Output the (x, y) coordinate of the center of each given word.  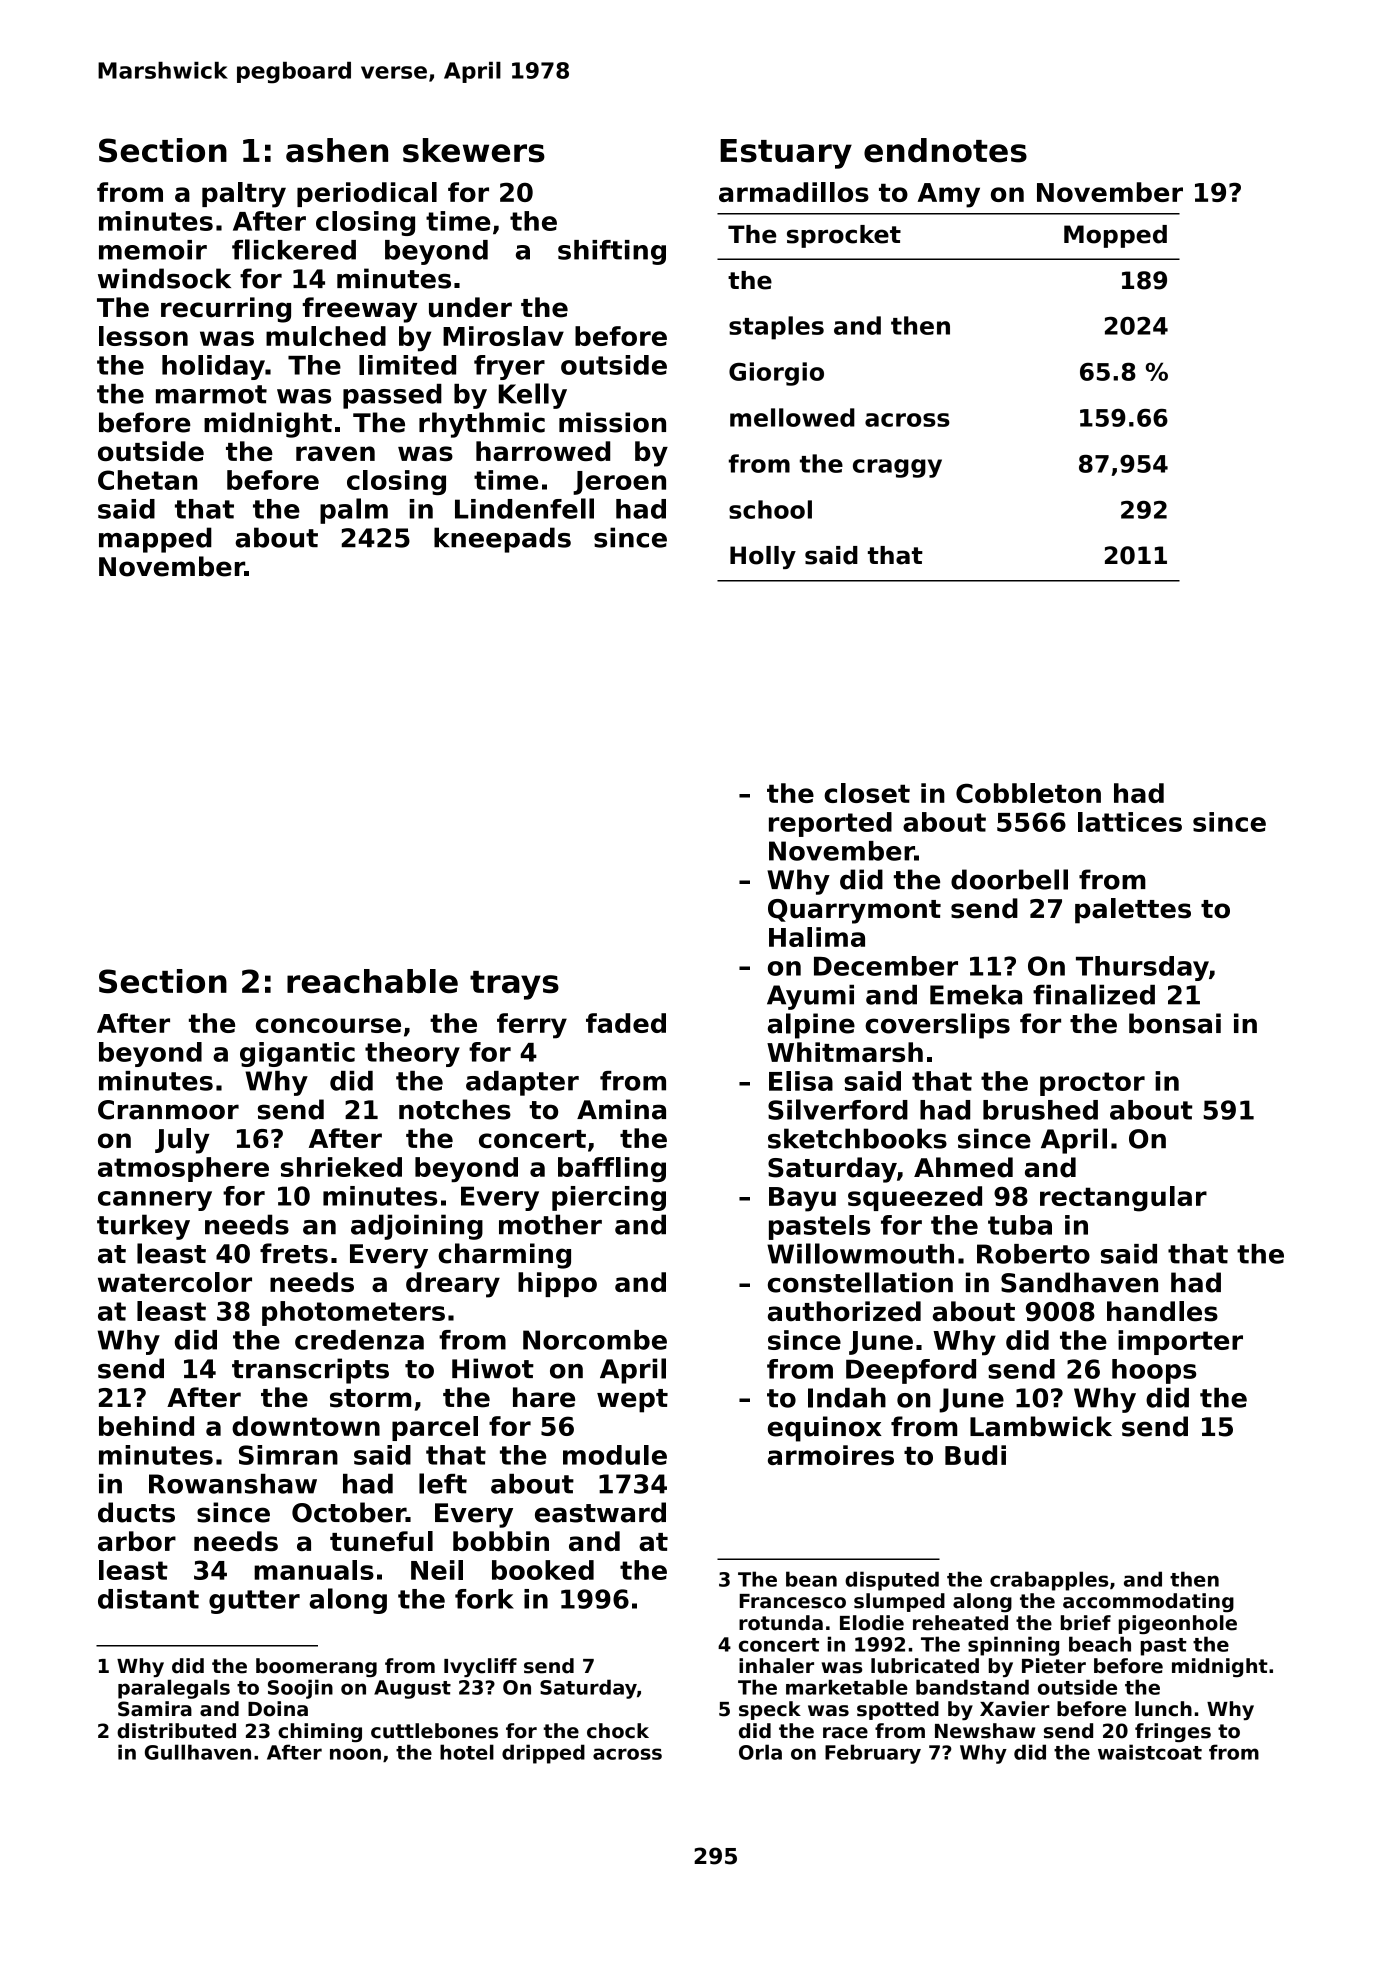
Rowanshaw (233, 1484)
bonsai (1175, 1023)
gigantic (297, 1054)
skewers (474, 150)
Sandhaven (1079, 1282)
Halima (817, 937)
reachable (372, 981)
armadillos (794, 192)
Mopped (1115, 236)
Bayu (802, 1199)
